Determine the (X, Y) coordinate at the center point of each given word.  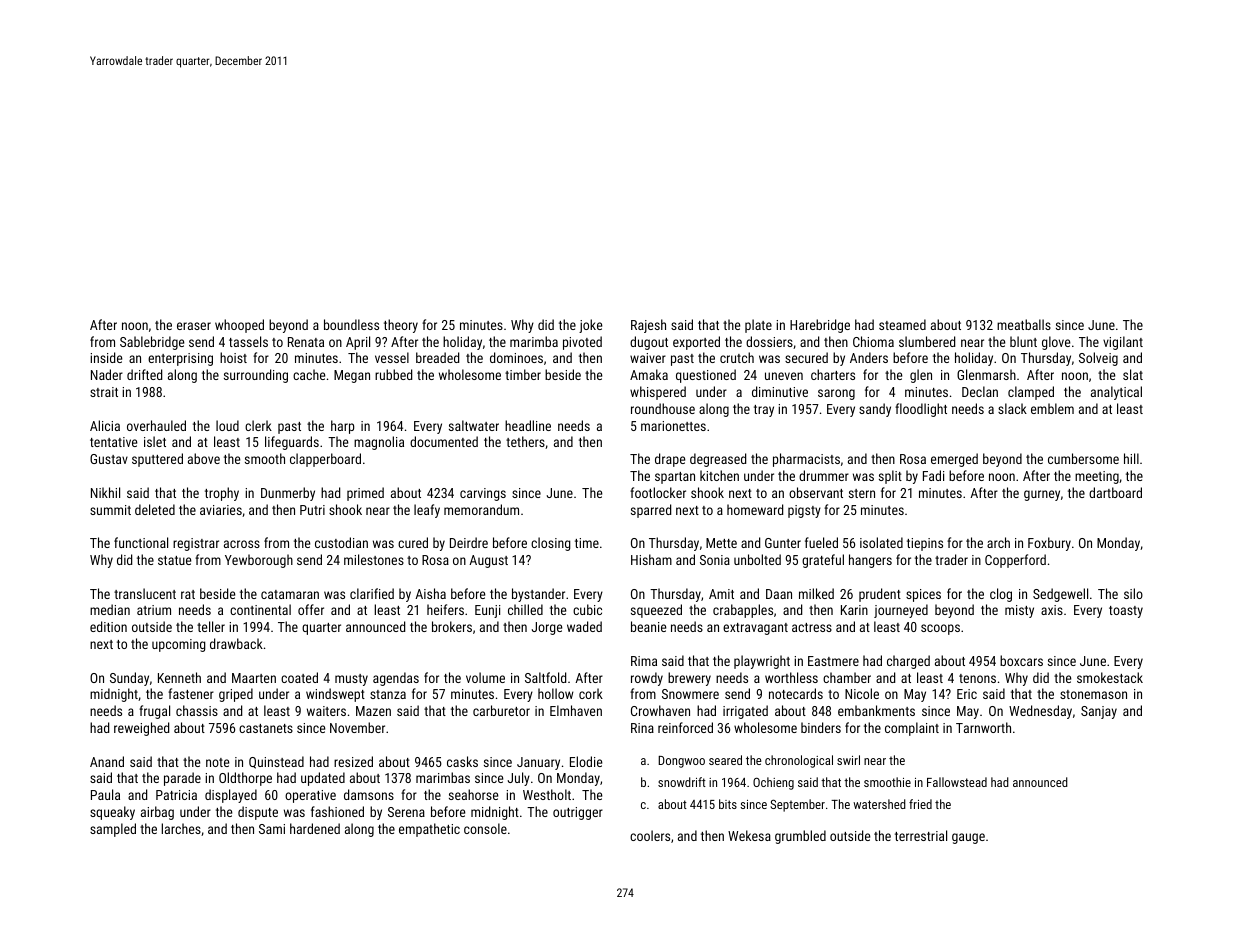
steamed (902, 324)
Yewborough (259, 561)
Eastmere (833, 661)
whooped (239, 326)
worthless (791, 677)
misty (1019, 611)
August (488, 561)
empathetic (429, 830)
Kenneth (179, 677)
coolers (650, 835)
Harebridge (820, 326)
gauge (968, 838)
